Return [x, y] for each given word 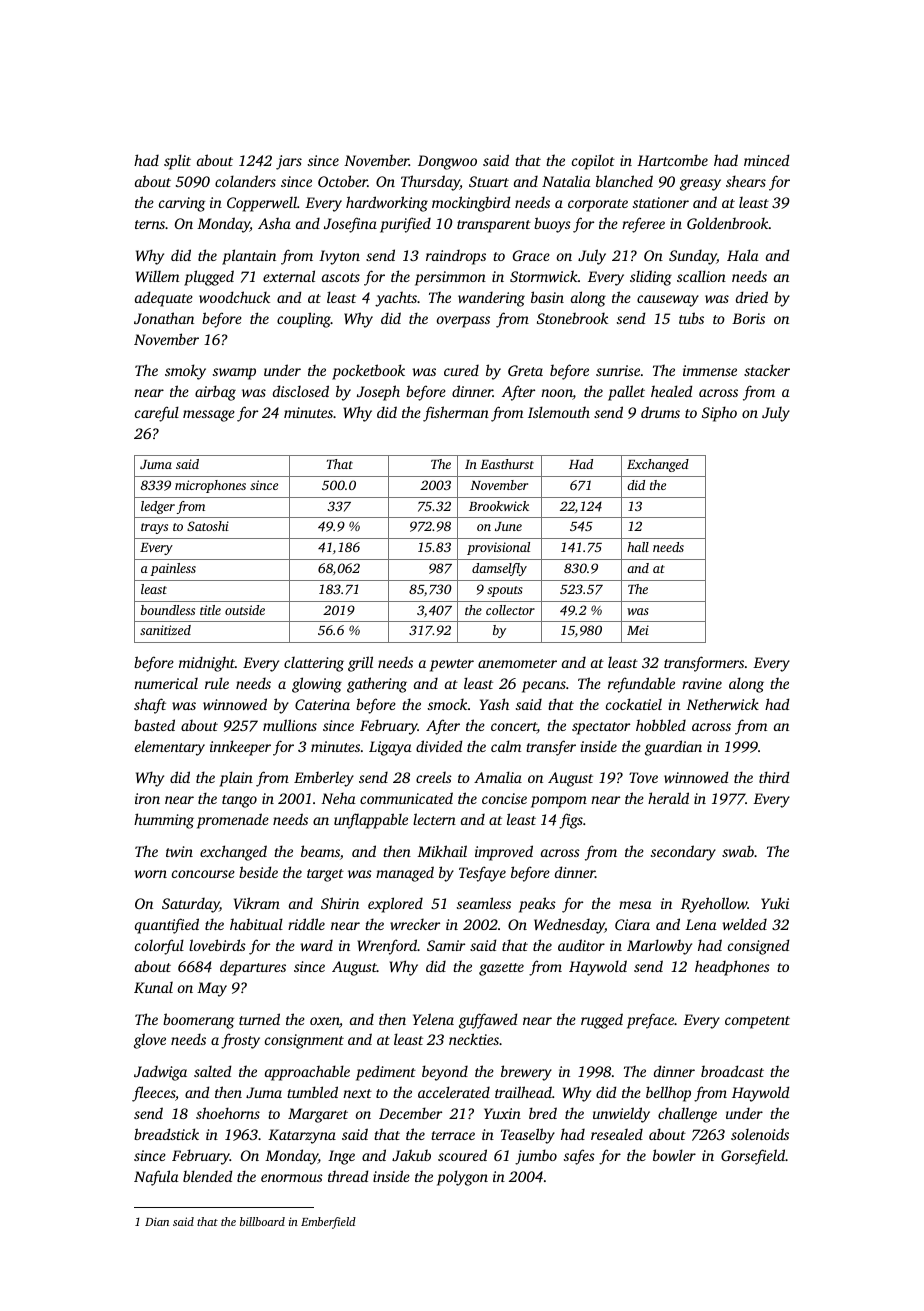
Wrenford [388, 947]
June [508, 526]
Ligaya [390, 748]
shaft [150, 706]
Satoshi [208, 526]
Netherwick [722, 704]
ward [316, 945]
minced [767, 160]
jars [289, 162]
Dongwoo [447, 162]
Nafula [156, 1178]
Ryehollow [714, 905]
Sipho [719, 414]
